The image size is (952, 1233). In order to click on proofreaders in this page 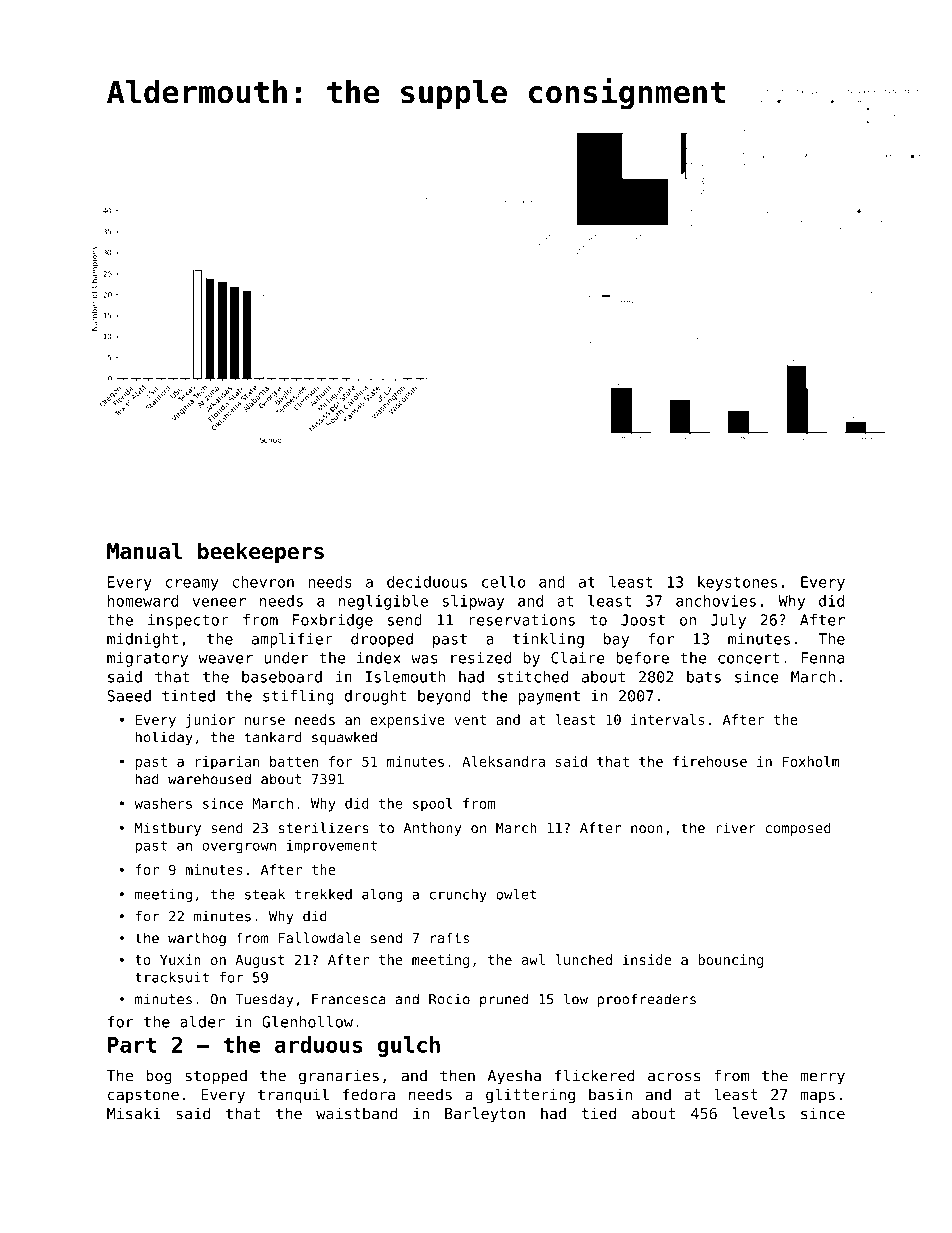, I will do `click(647, 1000)`.
